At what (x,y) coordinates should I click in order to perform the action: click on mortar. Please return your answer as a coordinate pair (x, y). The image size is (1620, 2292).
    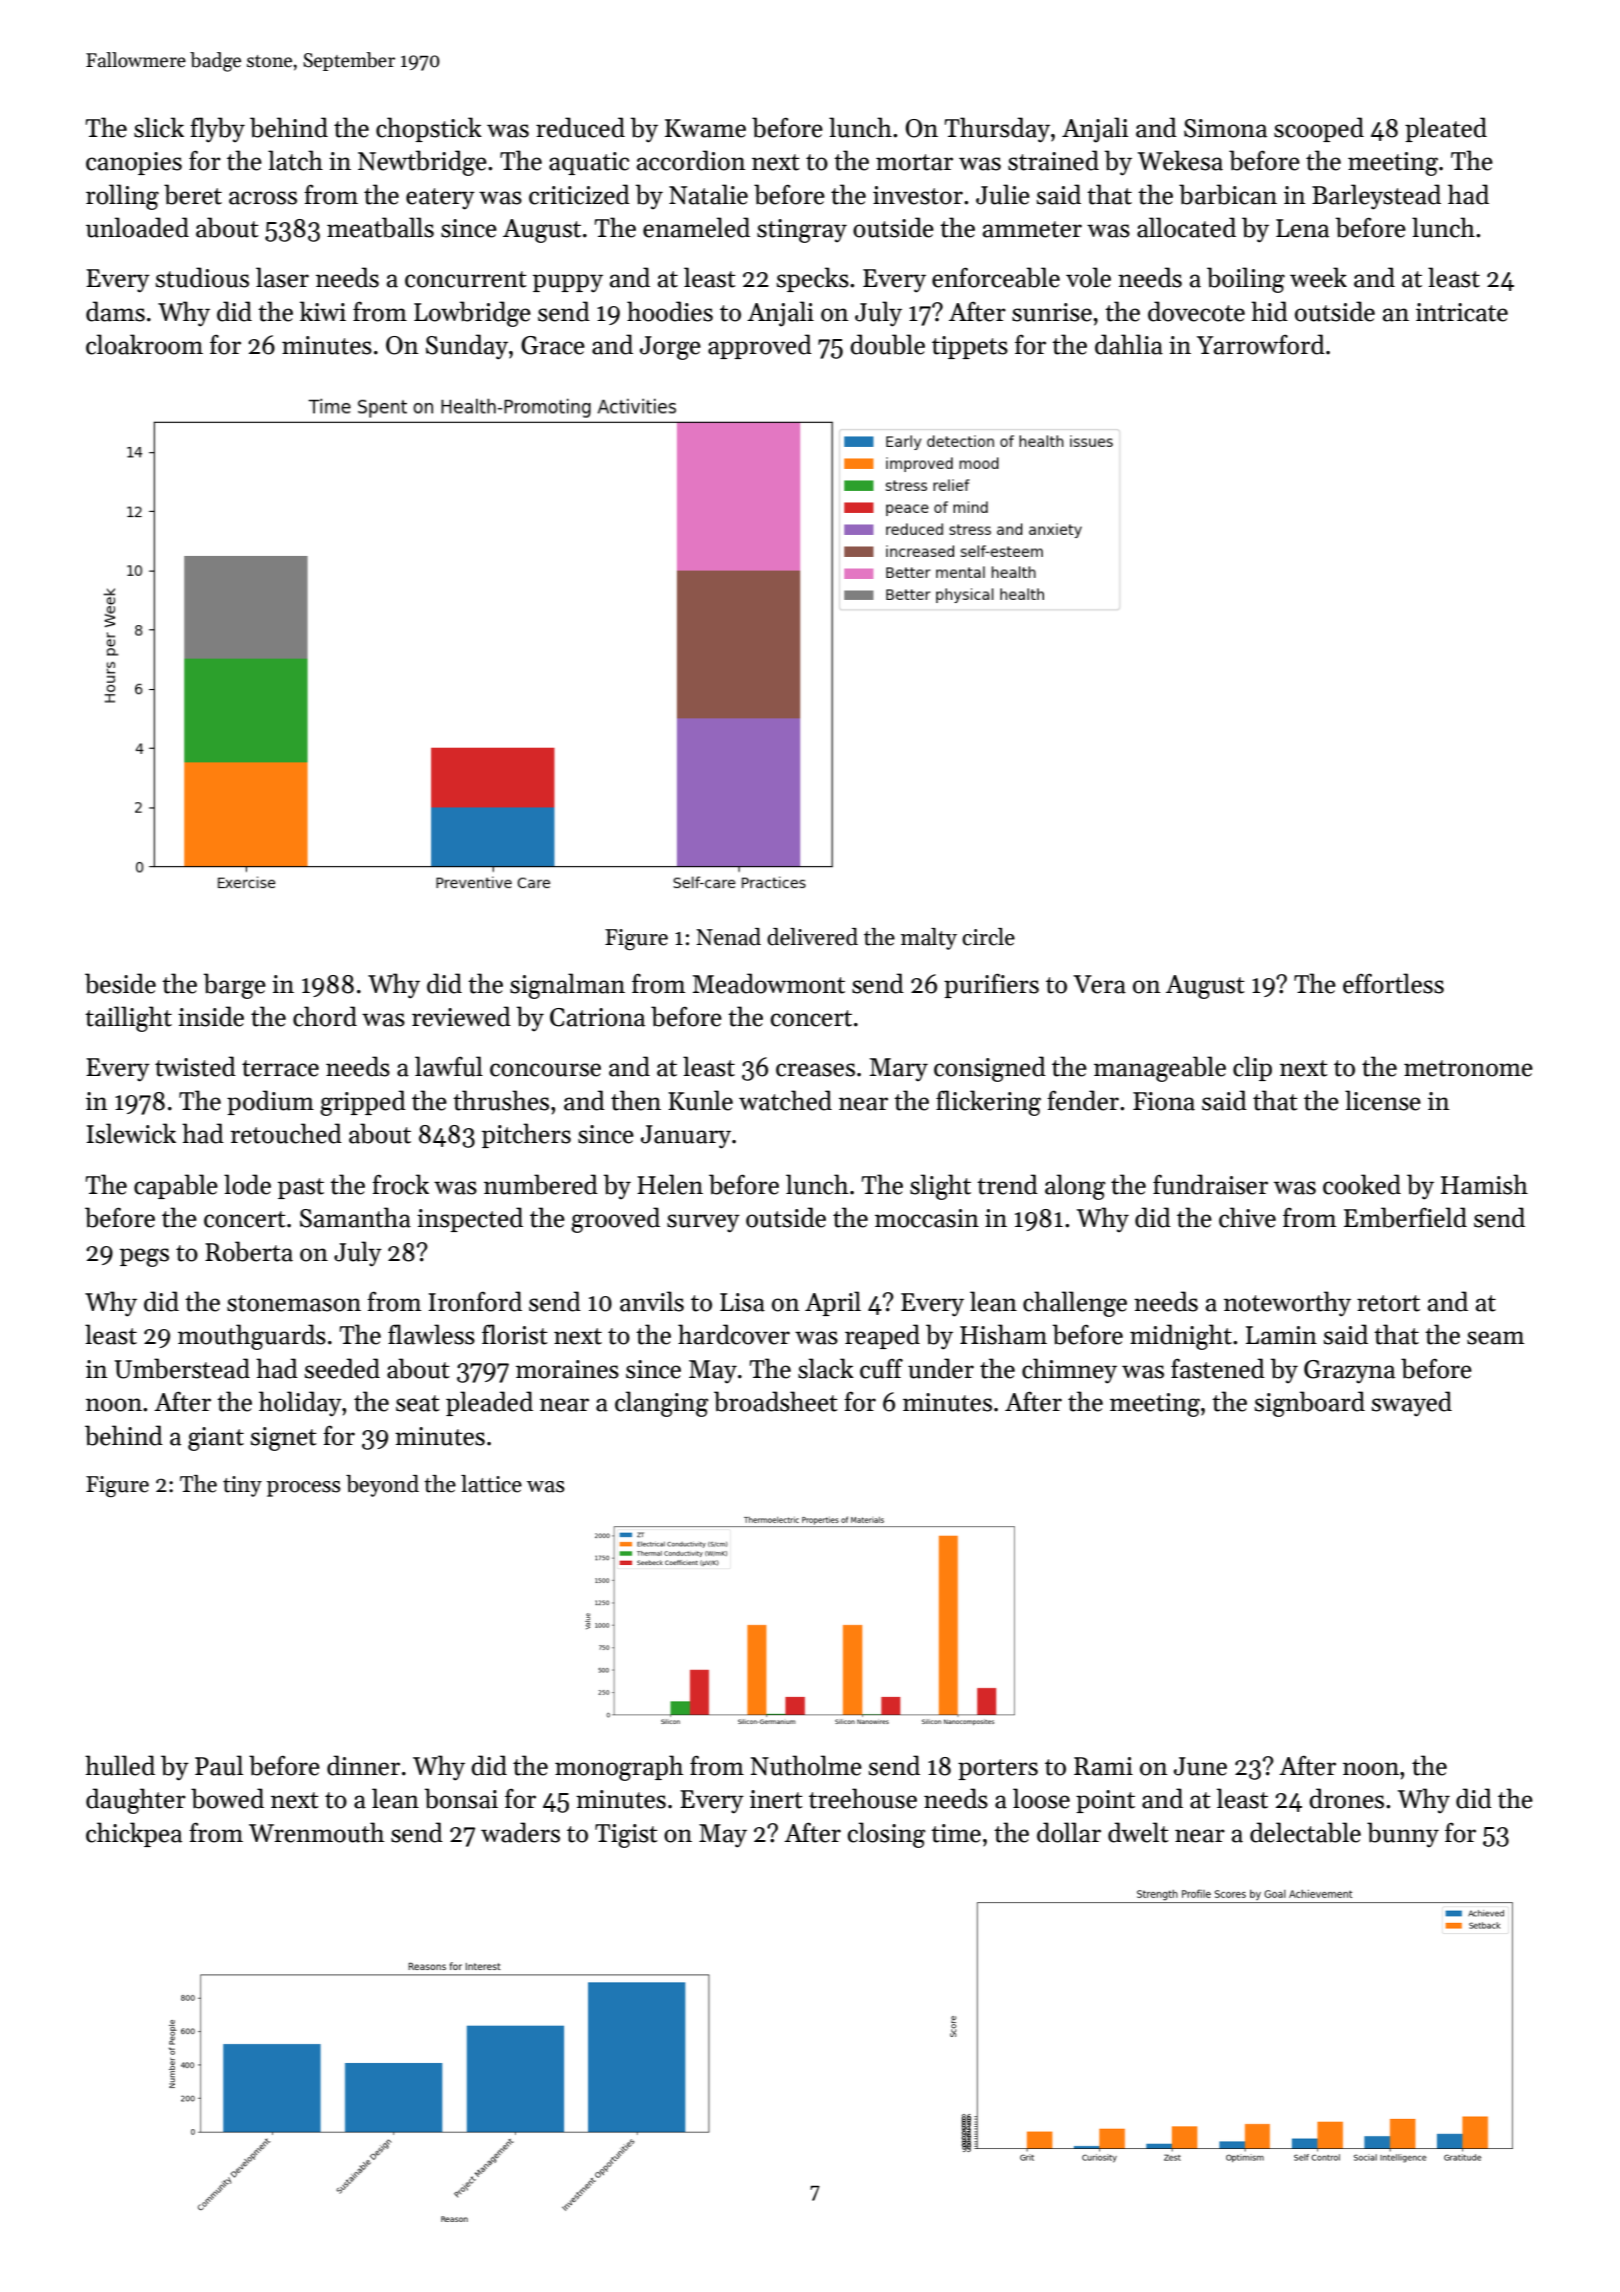
    Looking at the image, I should click on (914, 162).
